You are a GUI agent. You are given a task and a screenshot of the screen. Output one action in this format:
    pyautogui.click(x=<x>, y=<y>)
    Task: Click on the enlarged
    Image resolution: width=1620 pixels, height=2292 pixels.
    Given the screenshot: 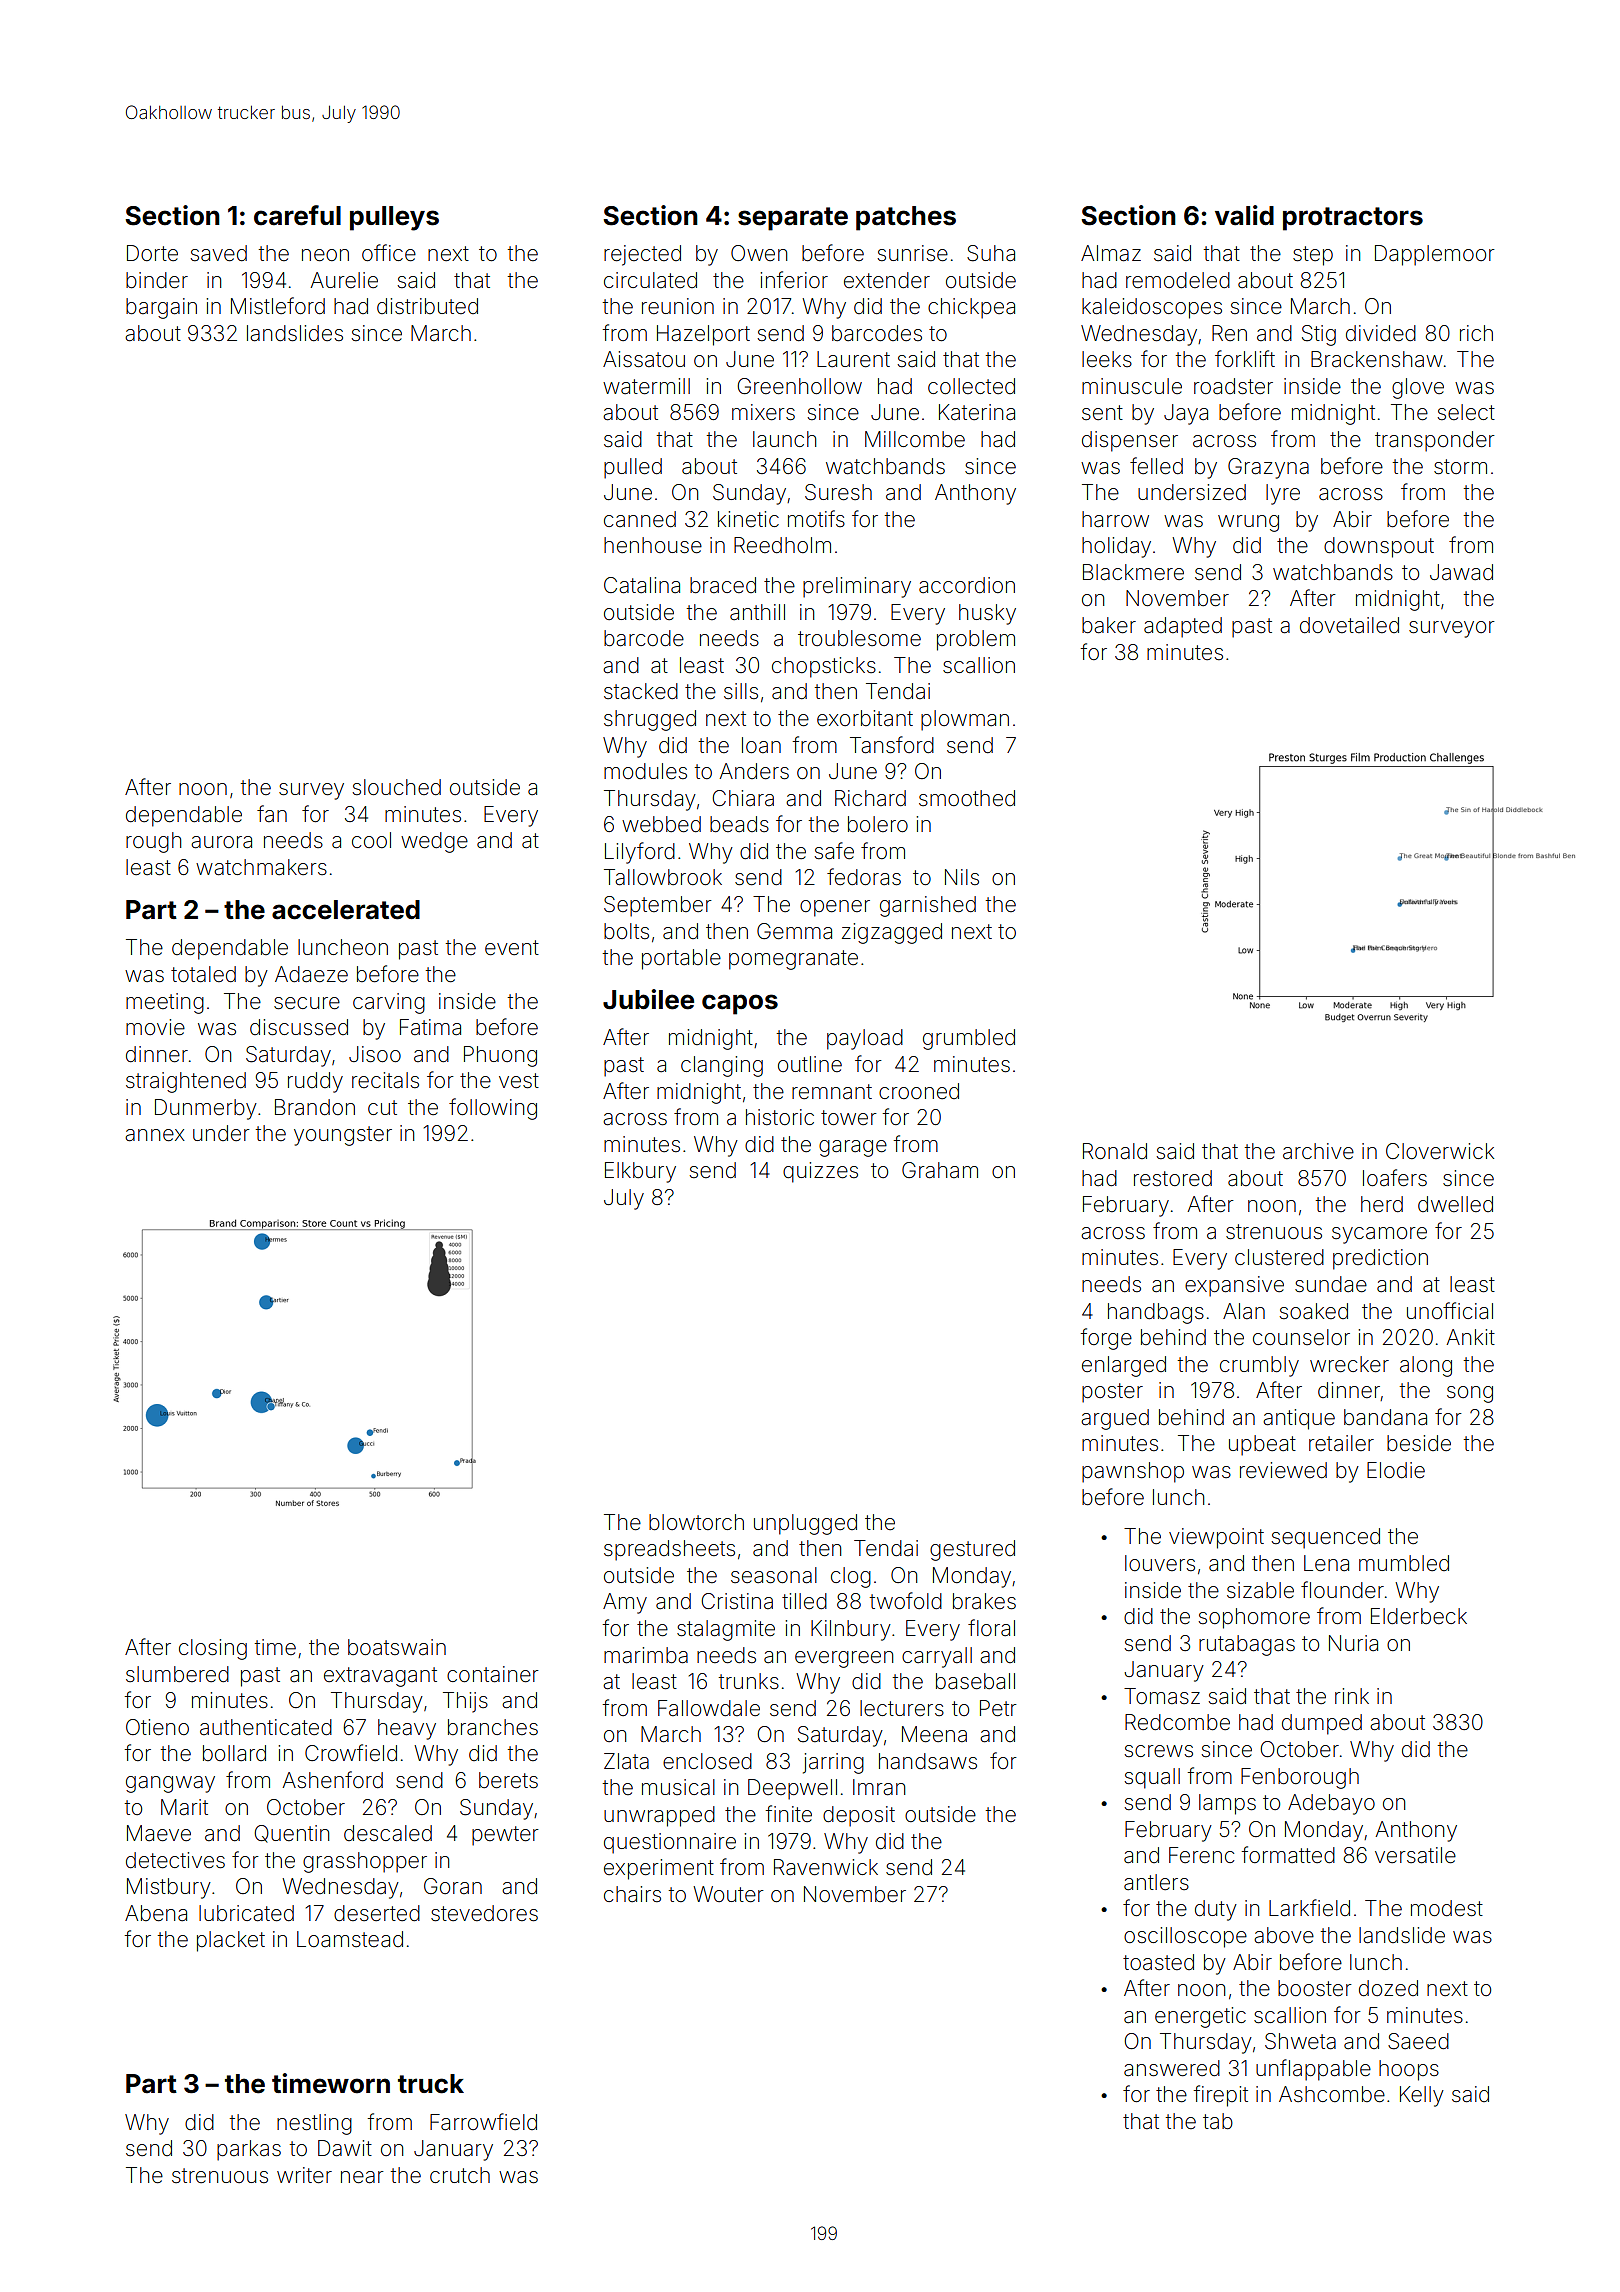 What is the action you would take?
    pyautogui.click(x=1124, y=1366)
